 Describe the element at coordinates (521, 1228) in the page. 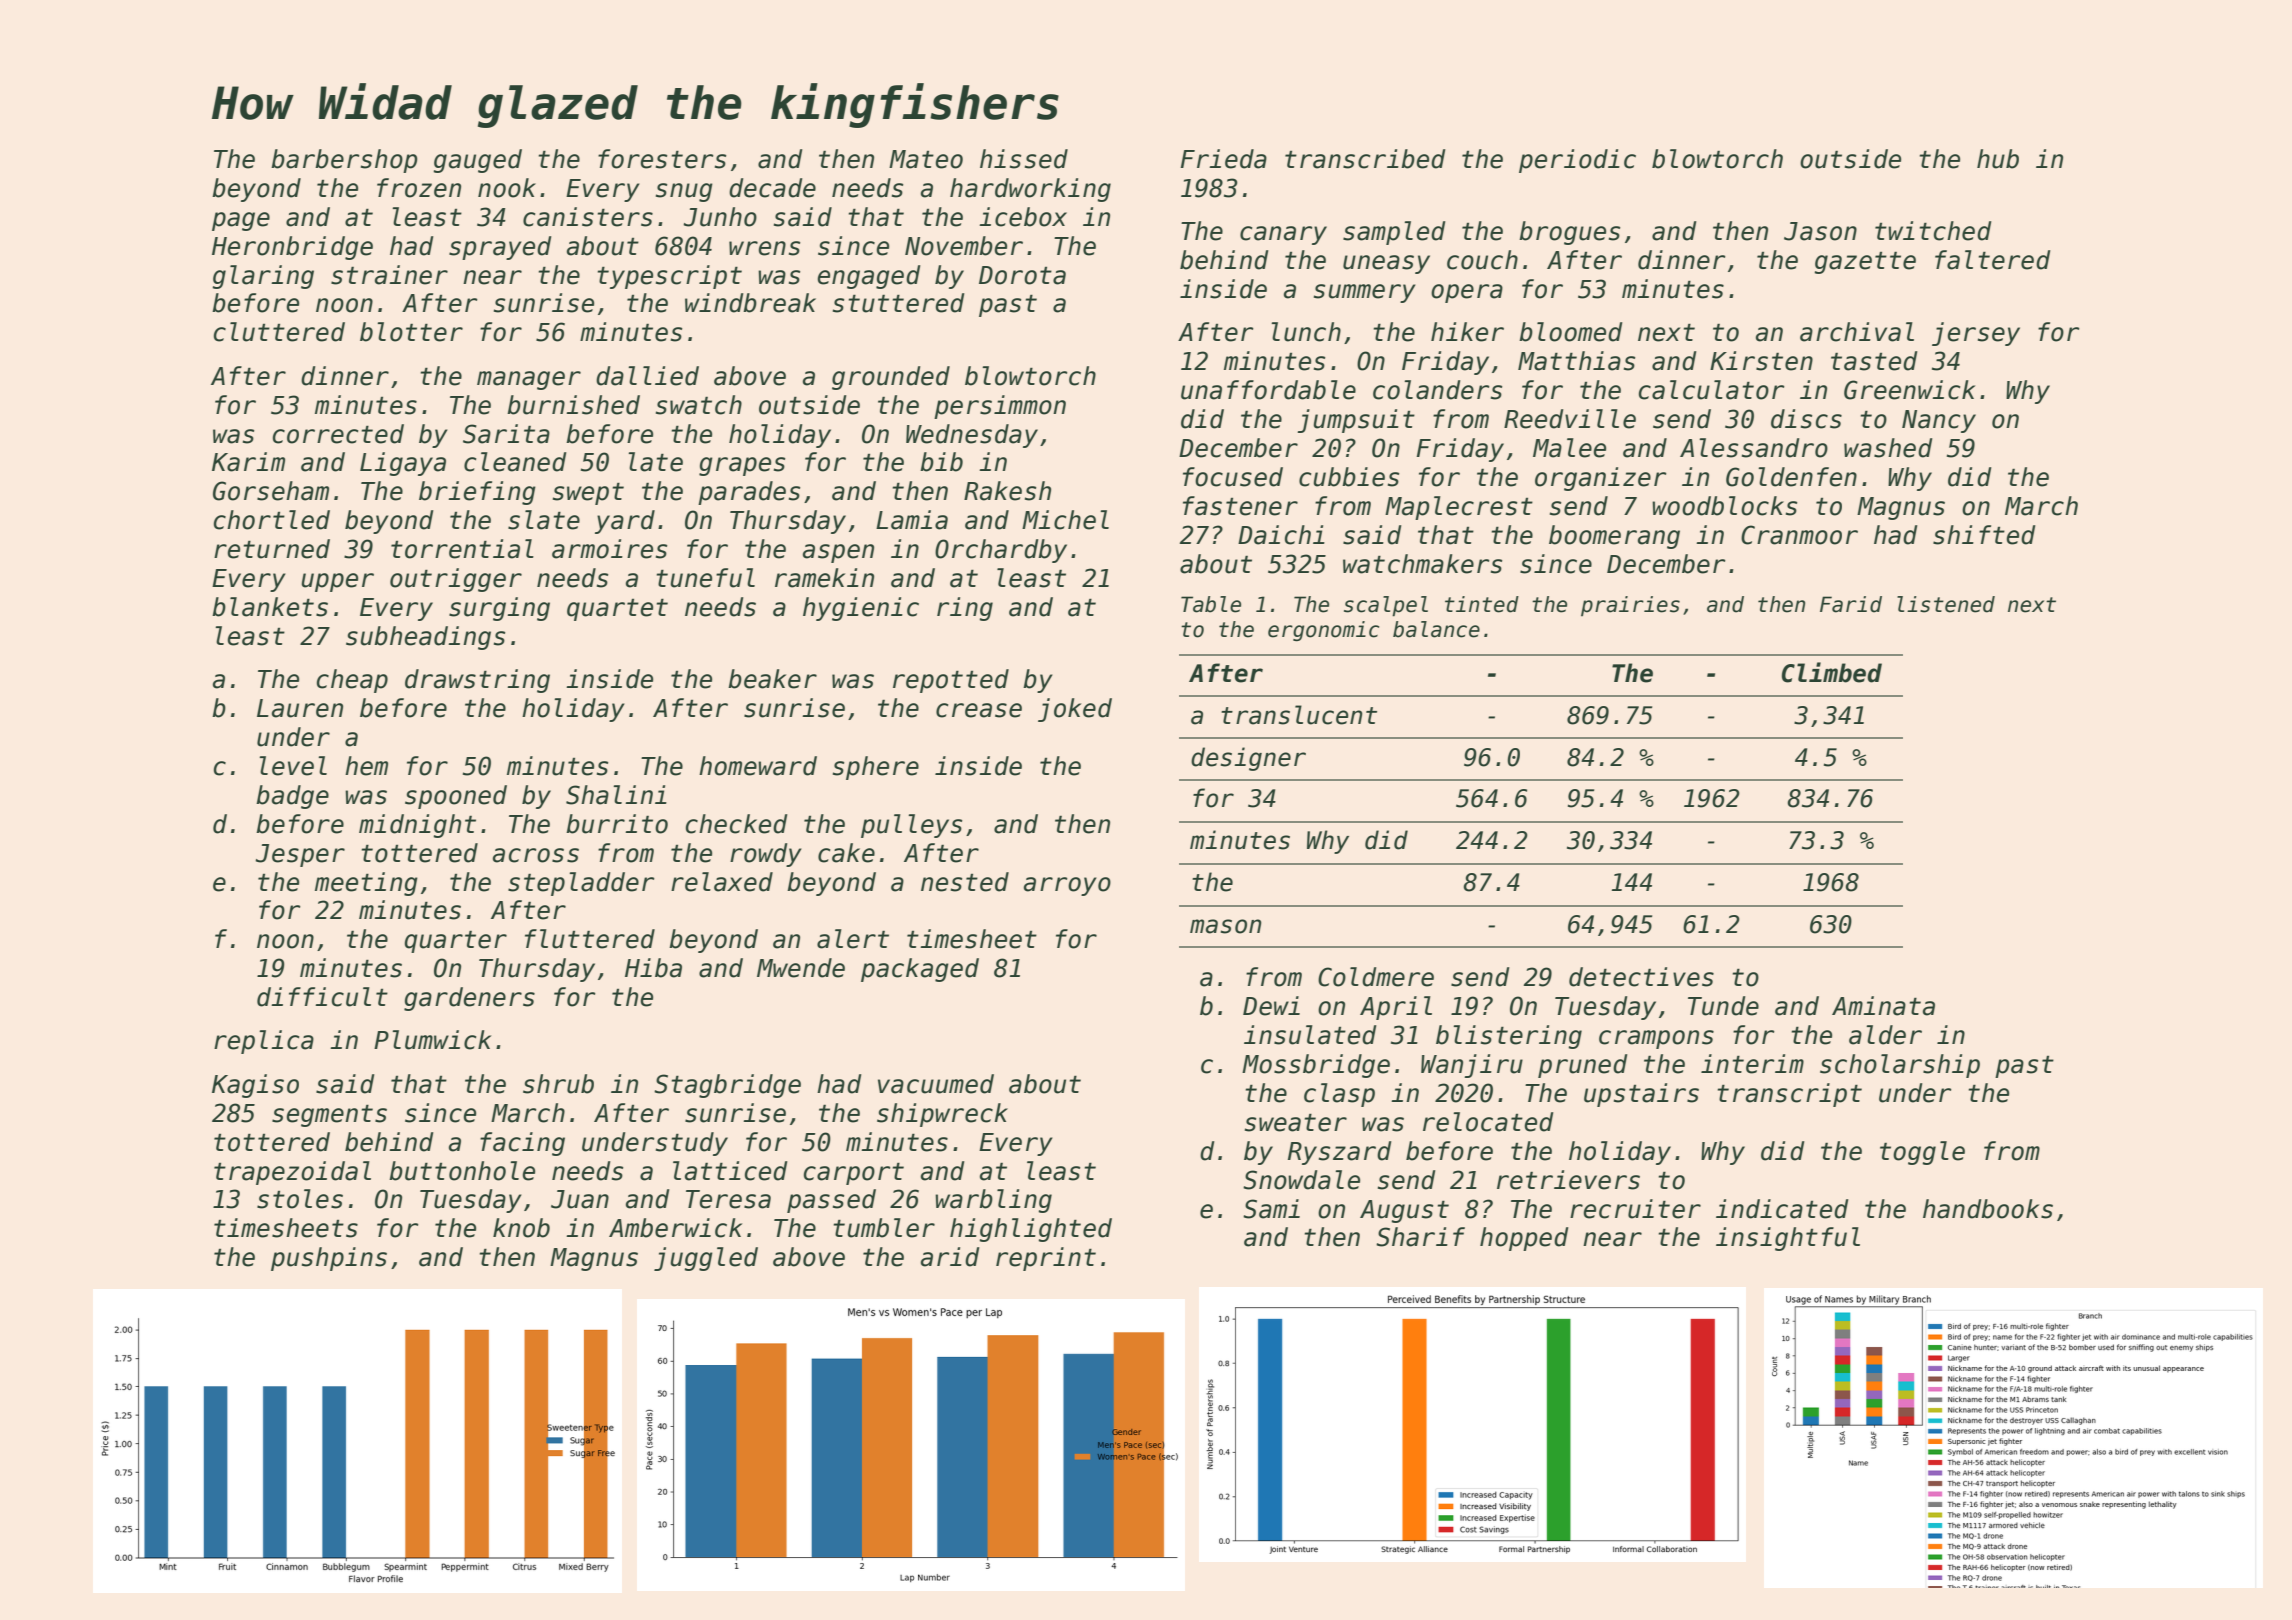

I see `knob` at that location.
